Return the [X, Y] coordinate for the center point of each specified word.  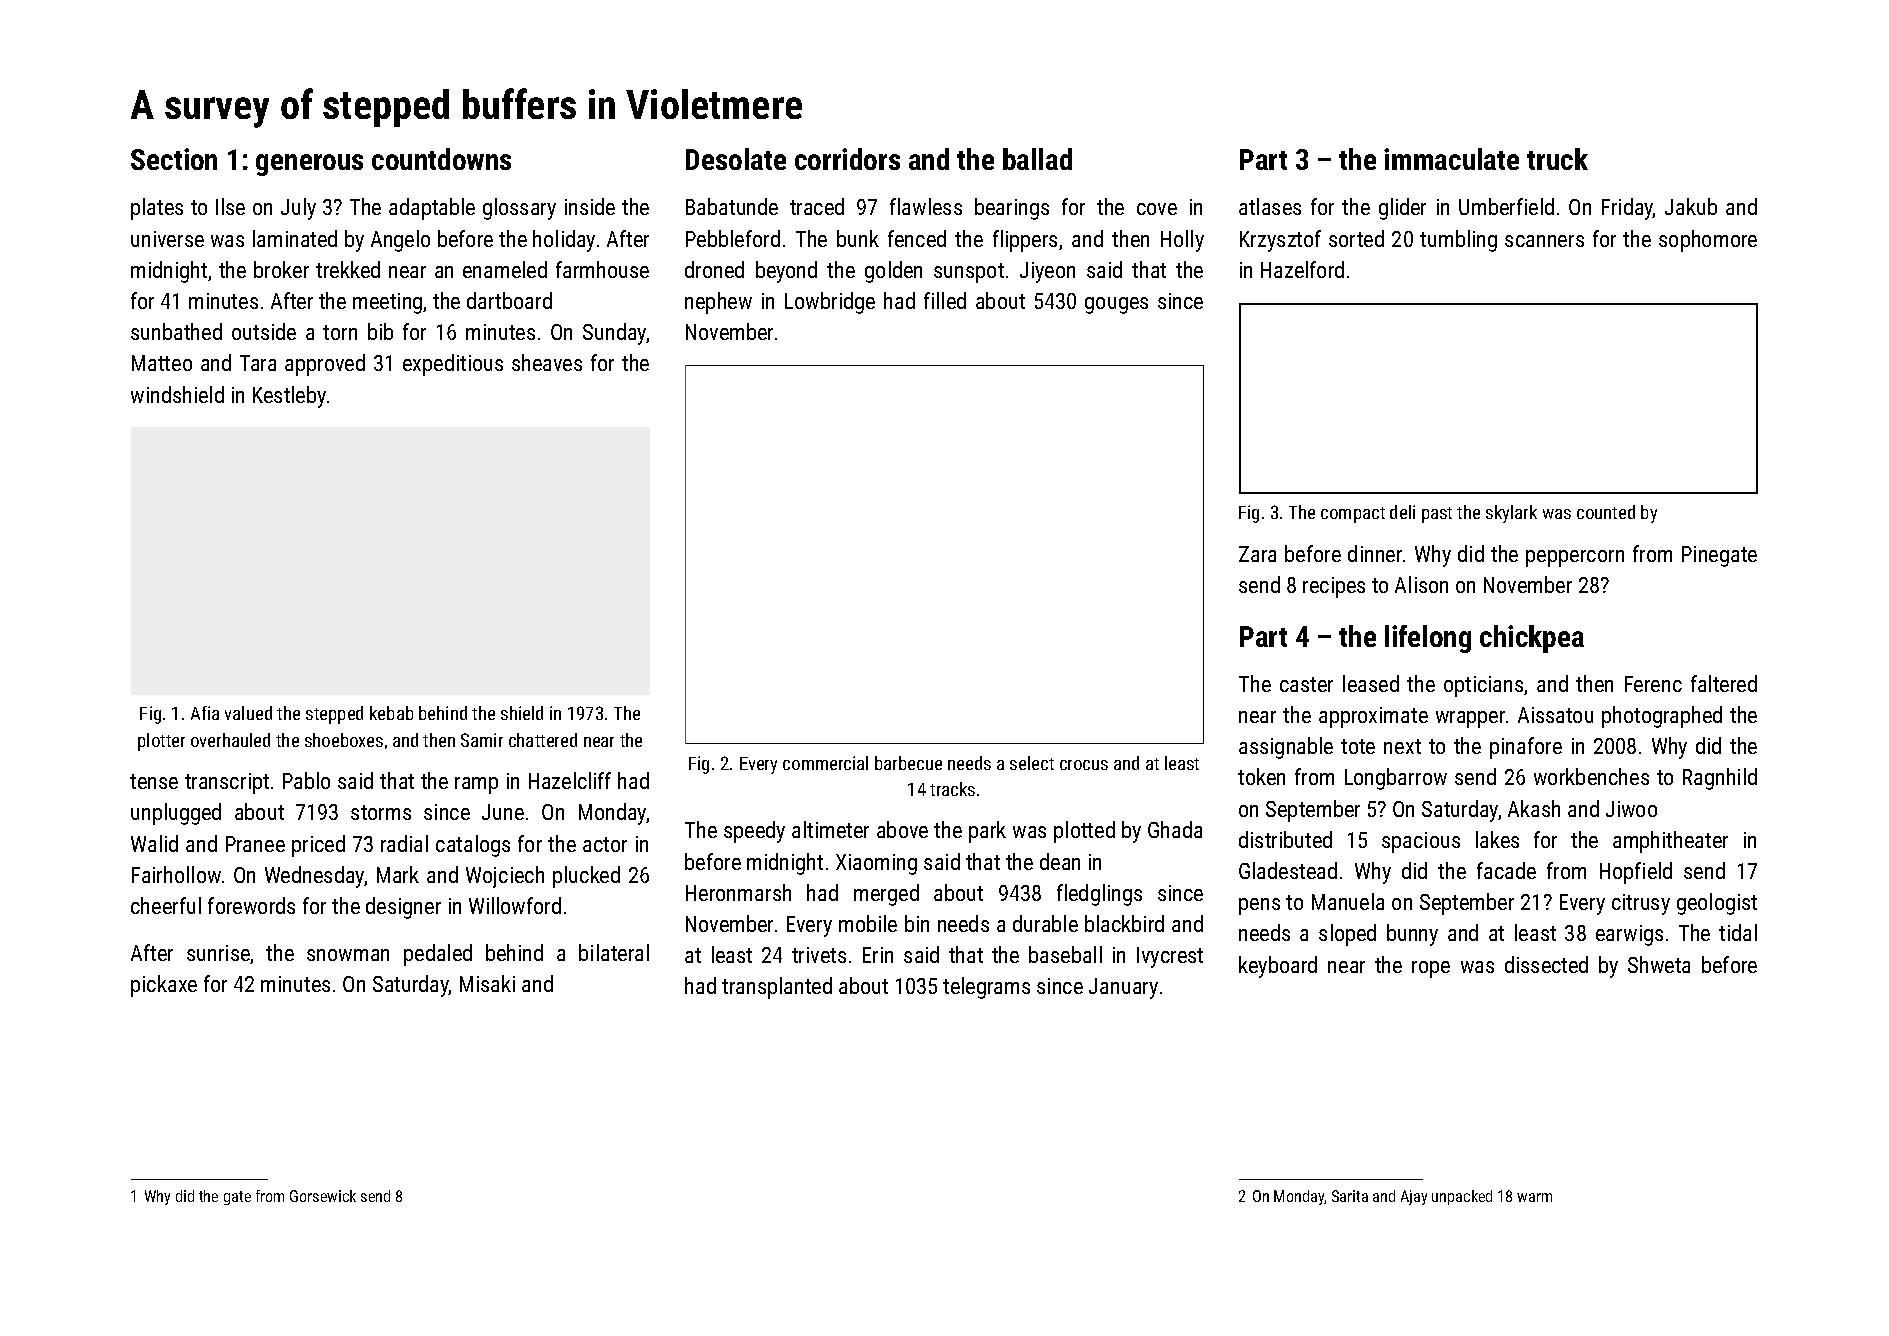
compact [1353, 515]
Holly [1182, 241]
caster [1306, 684]
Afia [205, 713]
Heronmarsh [738, 892]
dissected [1546, 964]
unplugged [176, 814]
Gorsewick [323, 1196]
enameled [505, 269]
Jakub [1691, 206]
